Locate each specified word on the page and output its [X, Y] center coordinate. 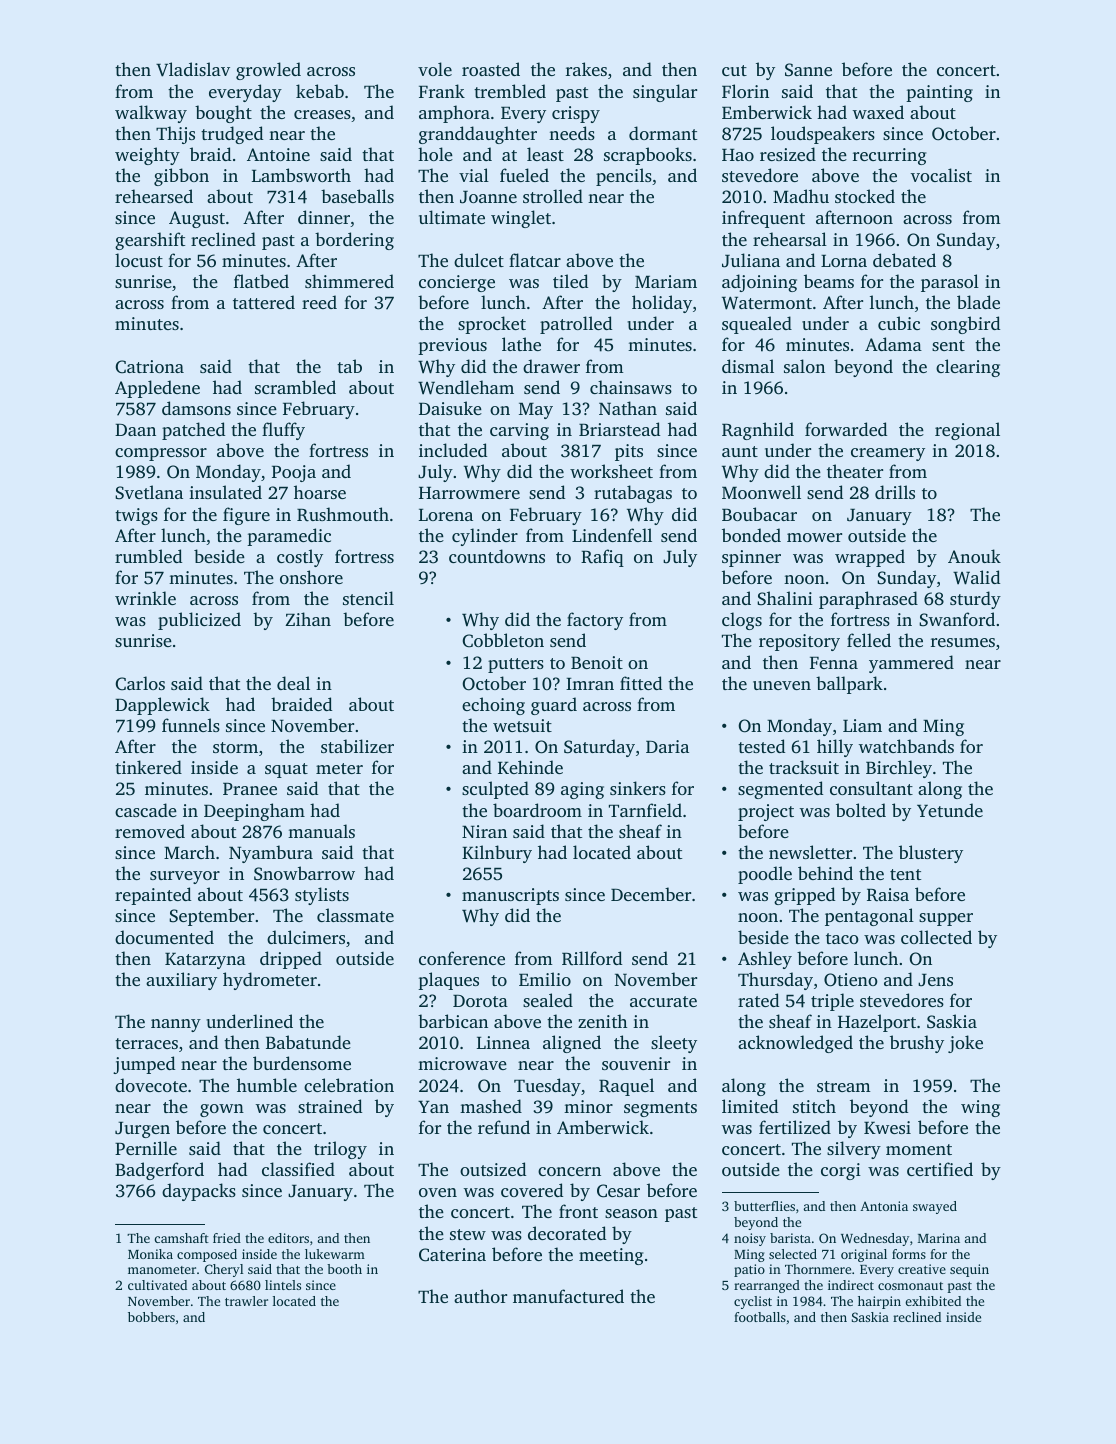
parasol [950, 283]
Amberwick [603, 1127]
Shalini [785, 598]
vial [474, 175]
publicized [199, 621]
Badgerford [159, 1171]
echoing [493, 706]
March [189, 852]
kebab [320, 91]
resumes [963, 642]
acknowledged [795, 1044]
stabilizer [357, 746]
